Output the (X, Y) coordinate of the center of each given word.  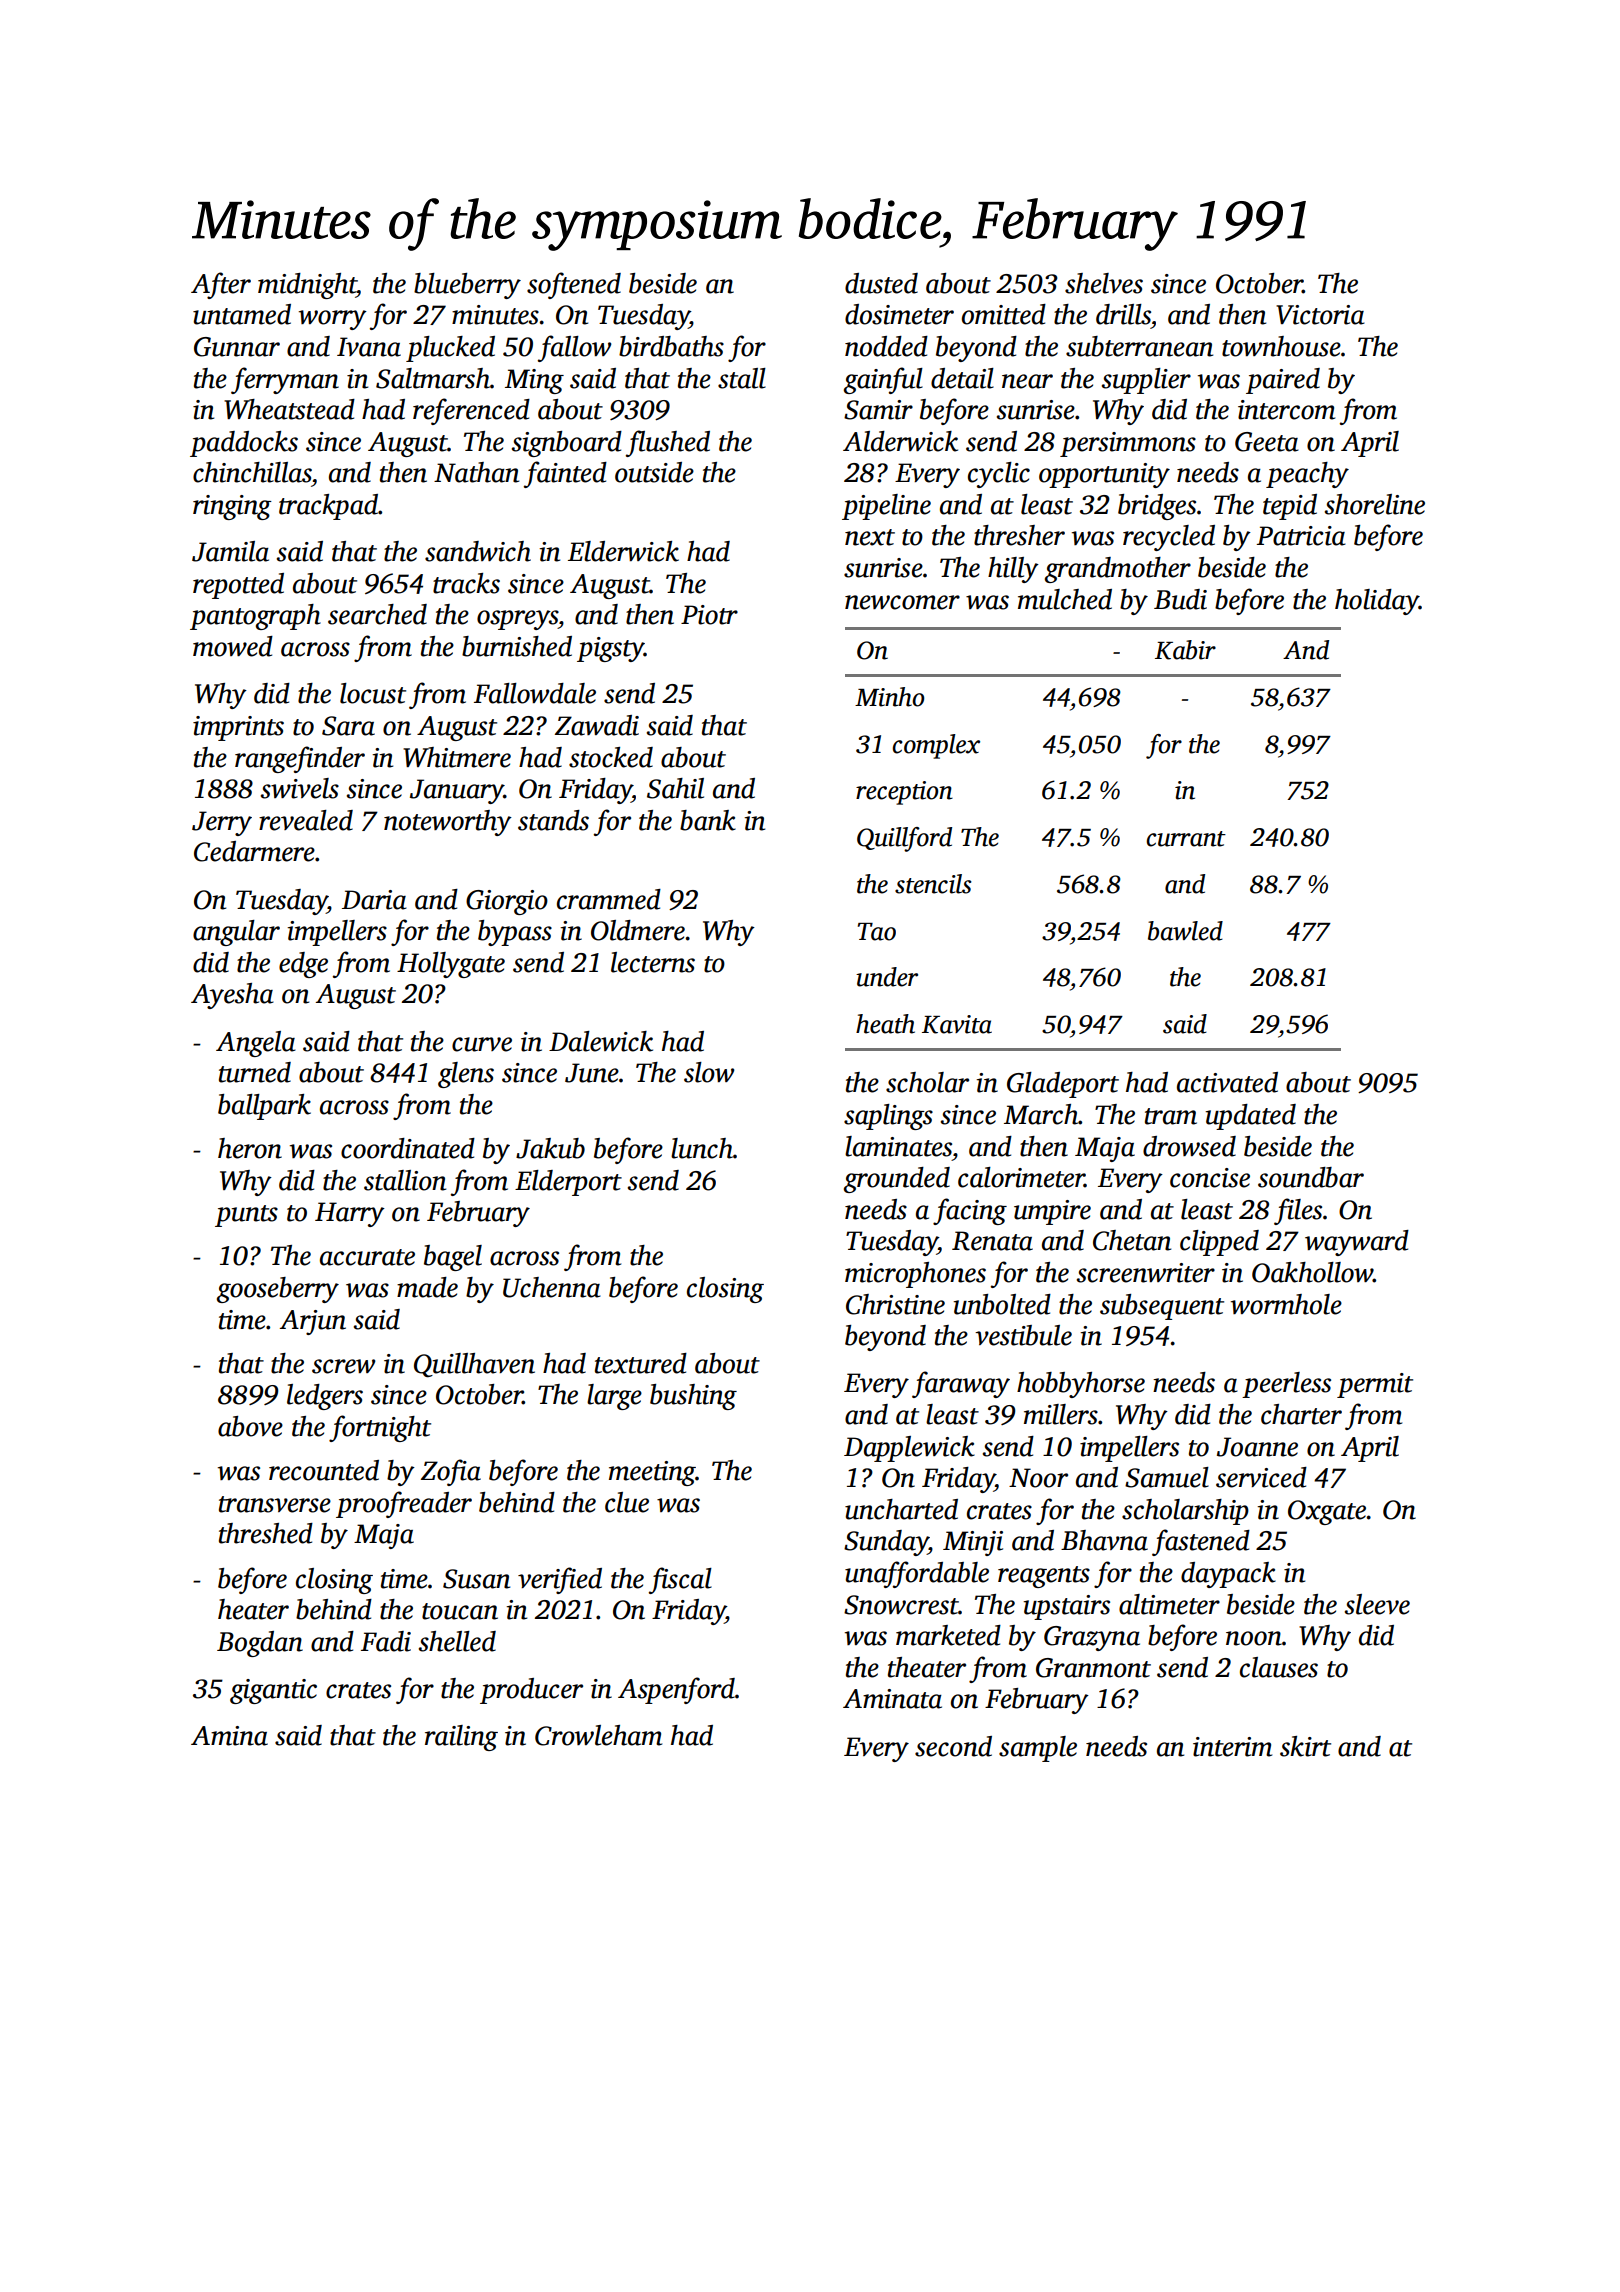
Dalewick (601, 1041)
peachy (1307, 475)
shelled (457, 1641)
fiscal (680, 1580)
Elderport (568, 1183)
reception (904, 793)
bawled (1185, 931)
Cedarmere (254, 851)
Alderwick (900, 441)
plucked (450, 349)
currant (1186, 839)
